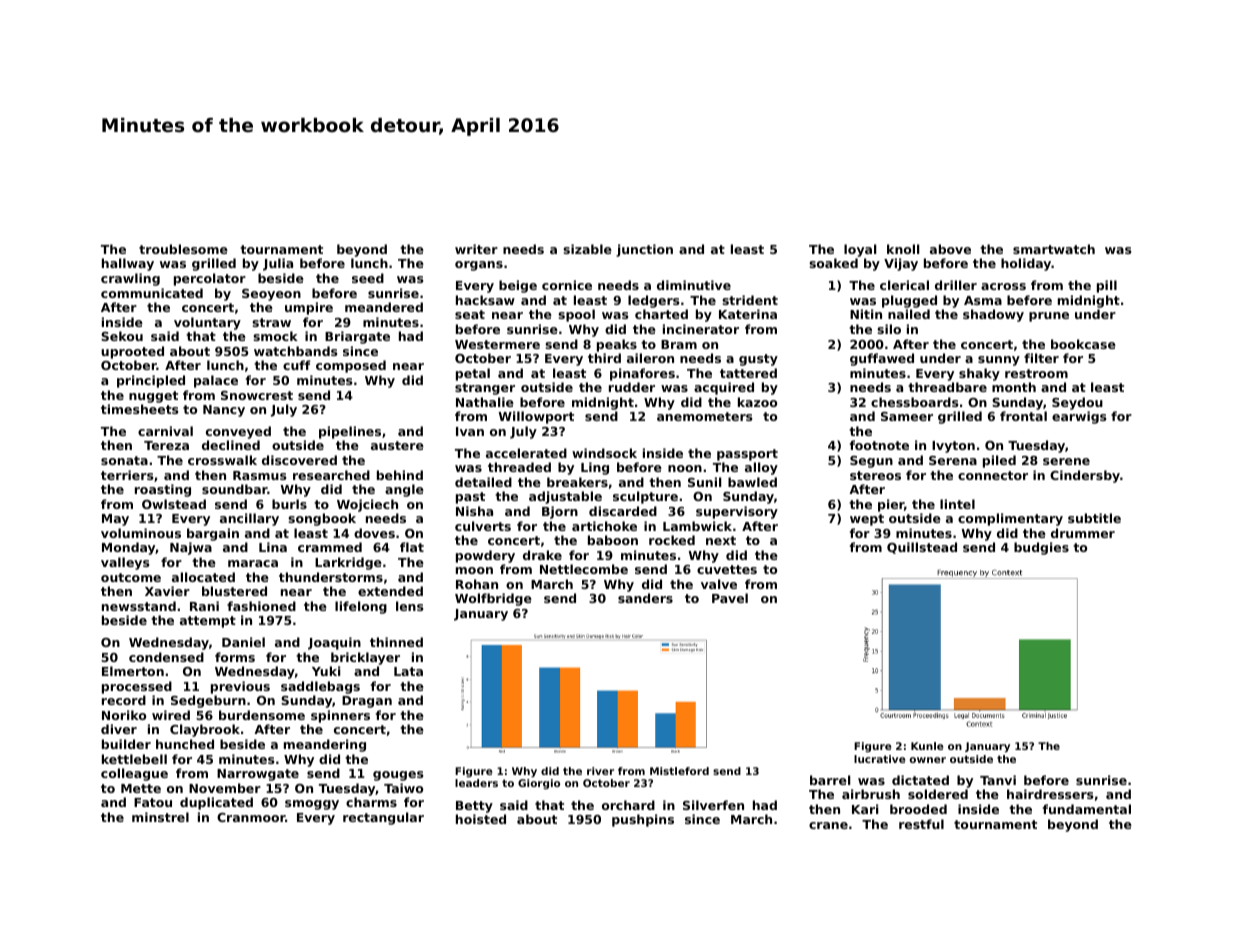 Image resolution: width=1233 pixels, height=952 pixels. What do you see at coordinates (235, 489) in the page?
I see `soundbar` at bounding box center [235, 489].
